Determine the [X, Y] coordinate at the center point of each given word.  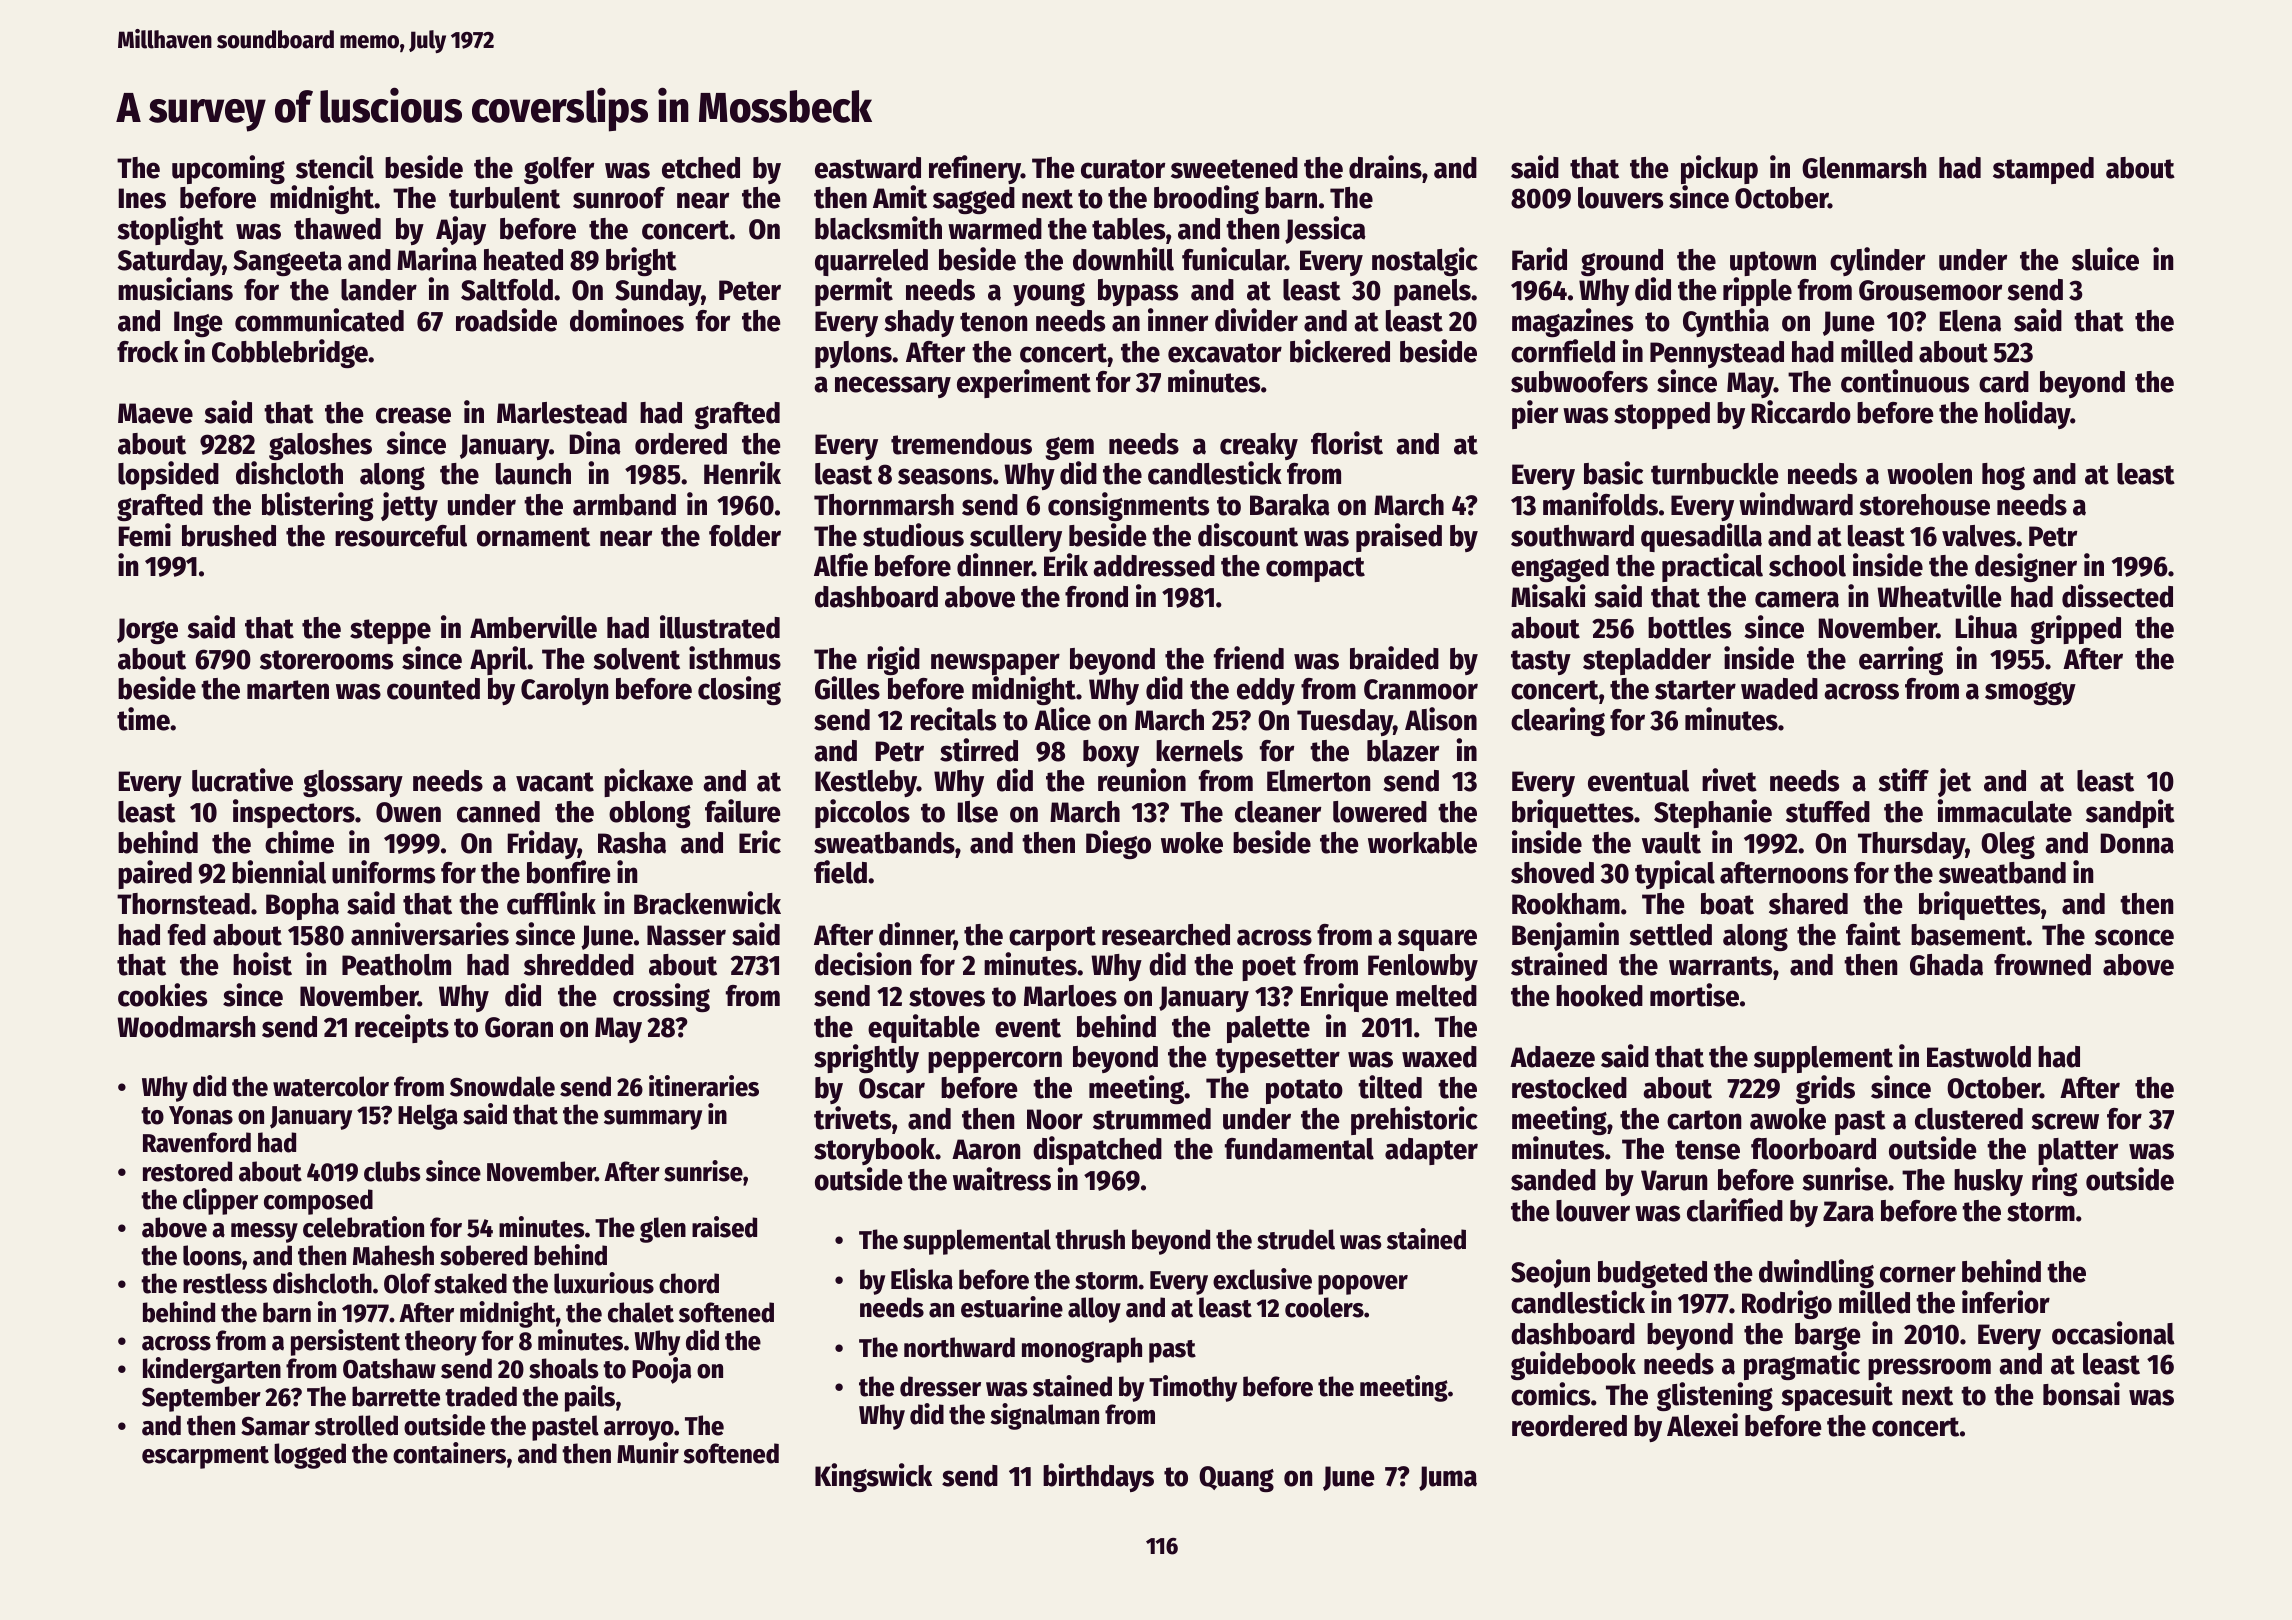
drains [1385, 167]
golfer [559, 170]
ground [1622, 262]
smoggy [2030, 693]
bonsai [2081, 1394]
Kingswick [873, 1477]
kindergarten [212, 1370]
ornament [533, 537]
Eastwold [1979, 1057]
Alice [1062, 719]
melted [1436, 996]
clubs [392, 1171]
